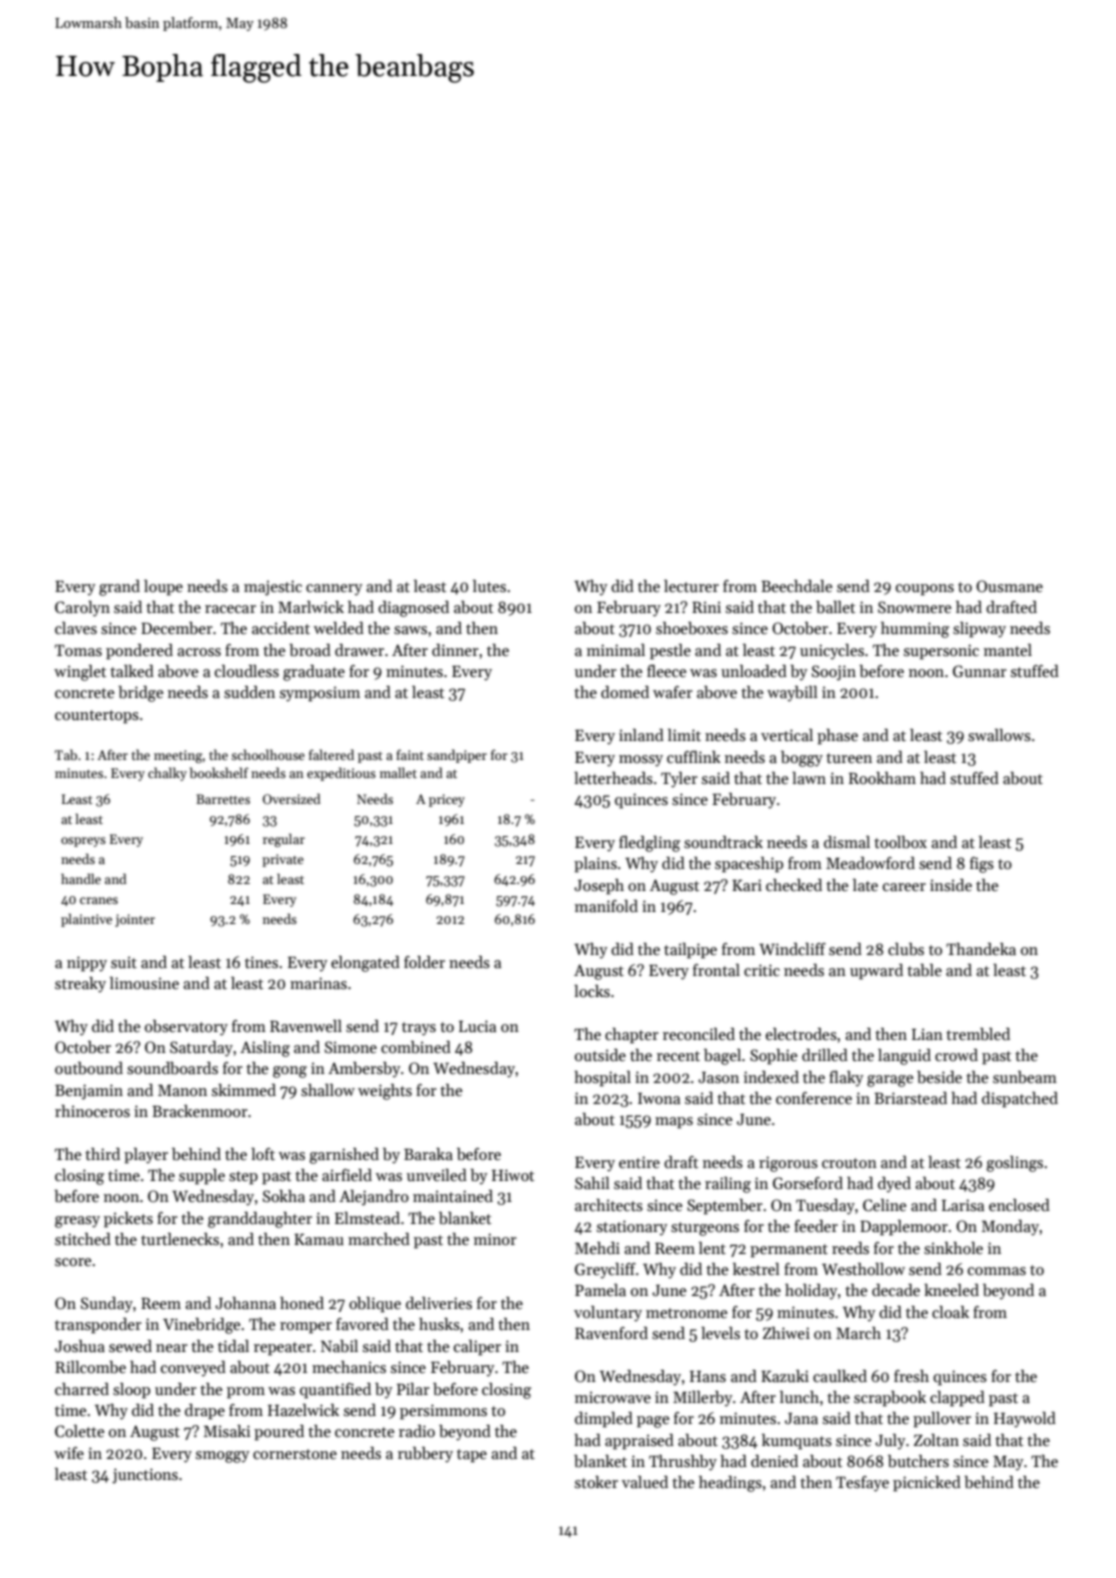 The width and height of the document is (1116, 1578). Describe the element at coordinates (76, 628) in the document. I see `claves` at that location.
